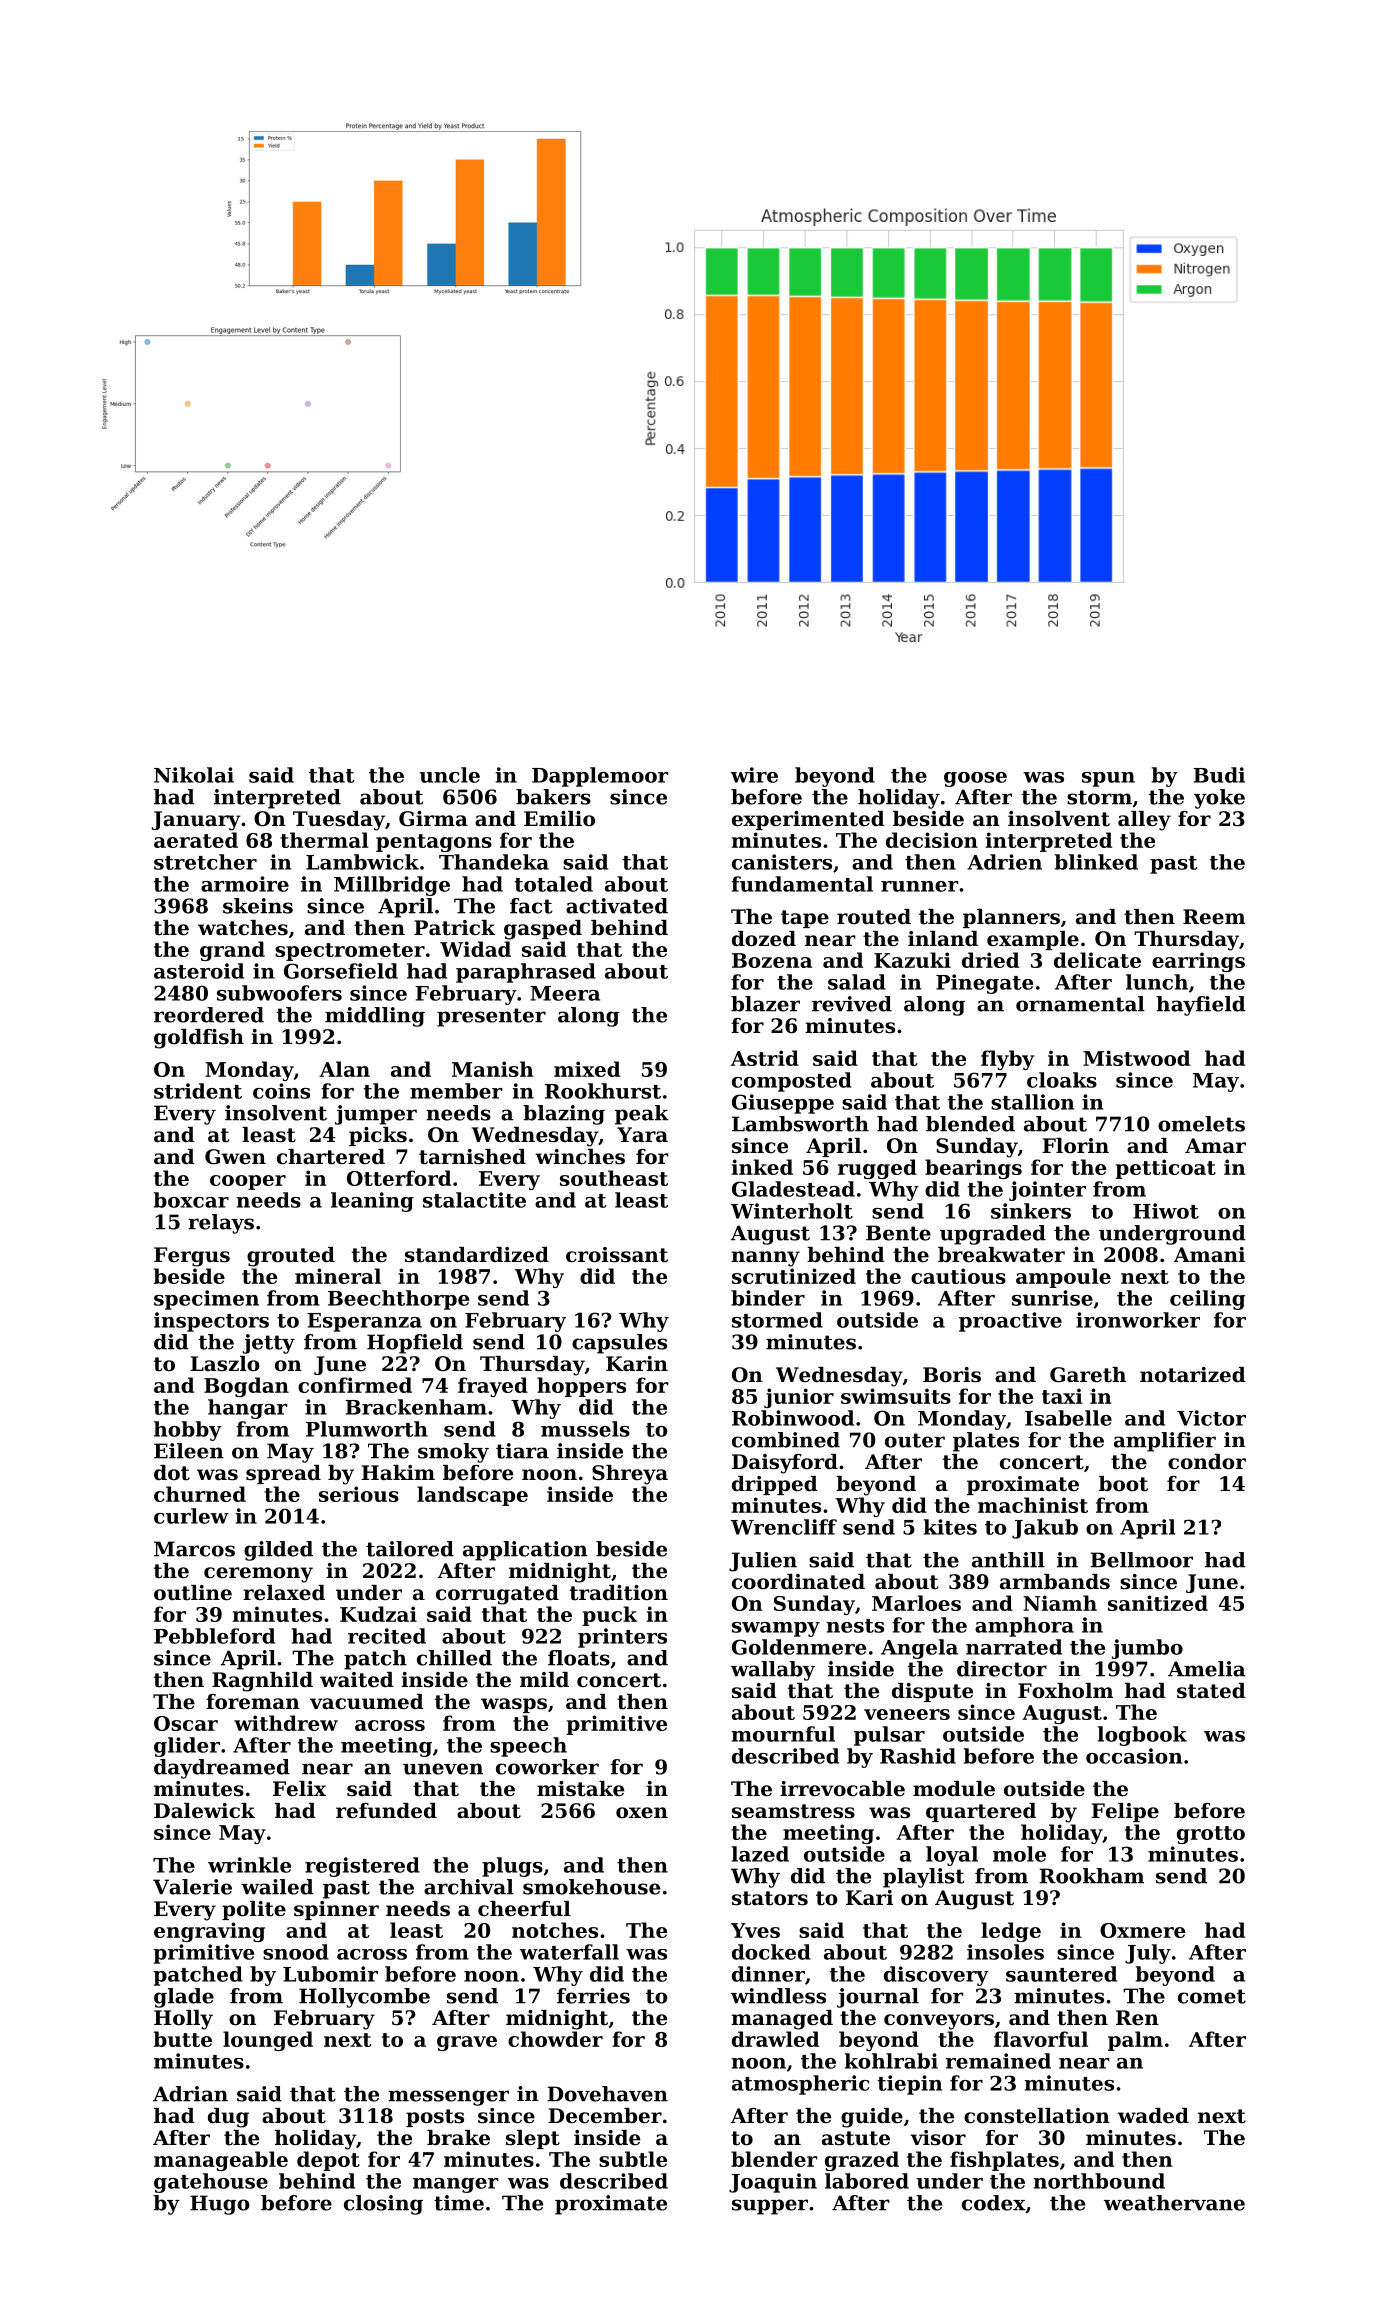 The image size is (1399, 2304). Describe the element at coordinates (1010, 1322) in the screenshot. I see `proactive` at that location.
